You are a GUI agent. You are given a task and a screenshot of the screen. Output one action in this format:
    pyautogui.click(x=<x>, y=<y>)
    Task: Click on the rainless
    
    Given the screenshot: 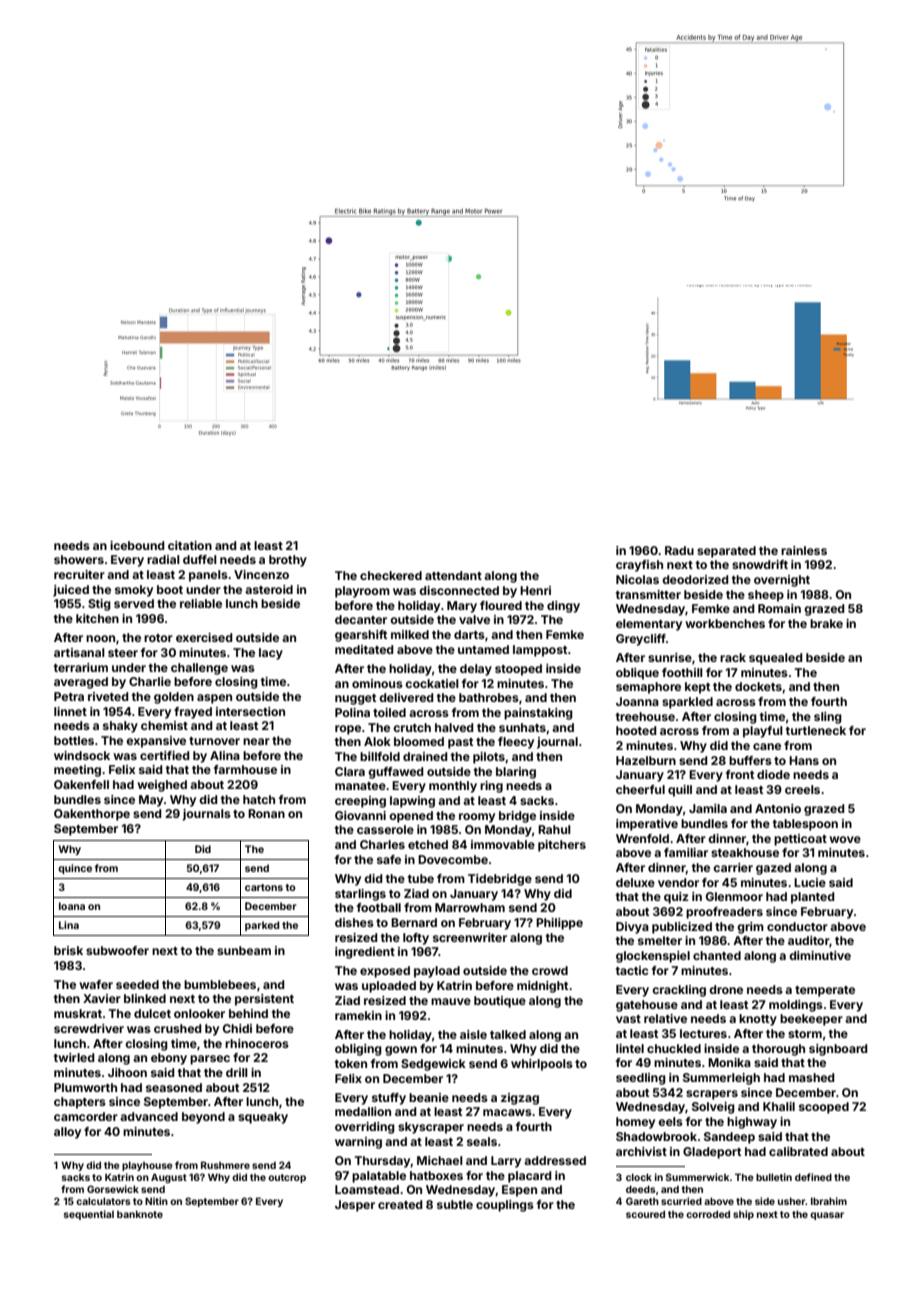 What is the action you would take?
    pyautogui.click(x=804, y=550)
